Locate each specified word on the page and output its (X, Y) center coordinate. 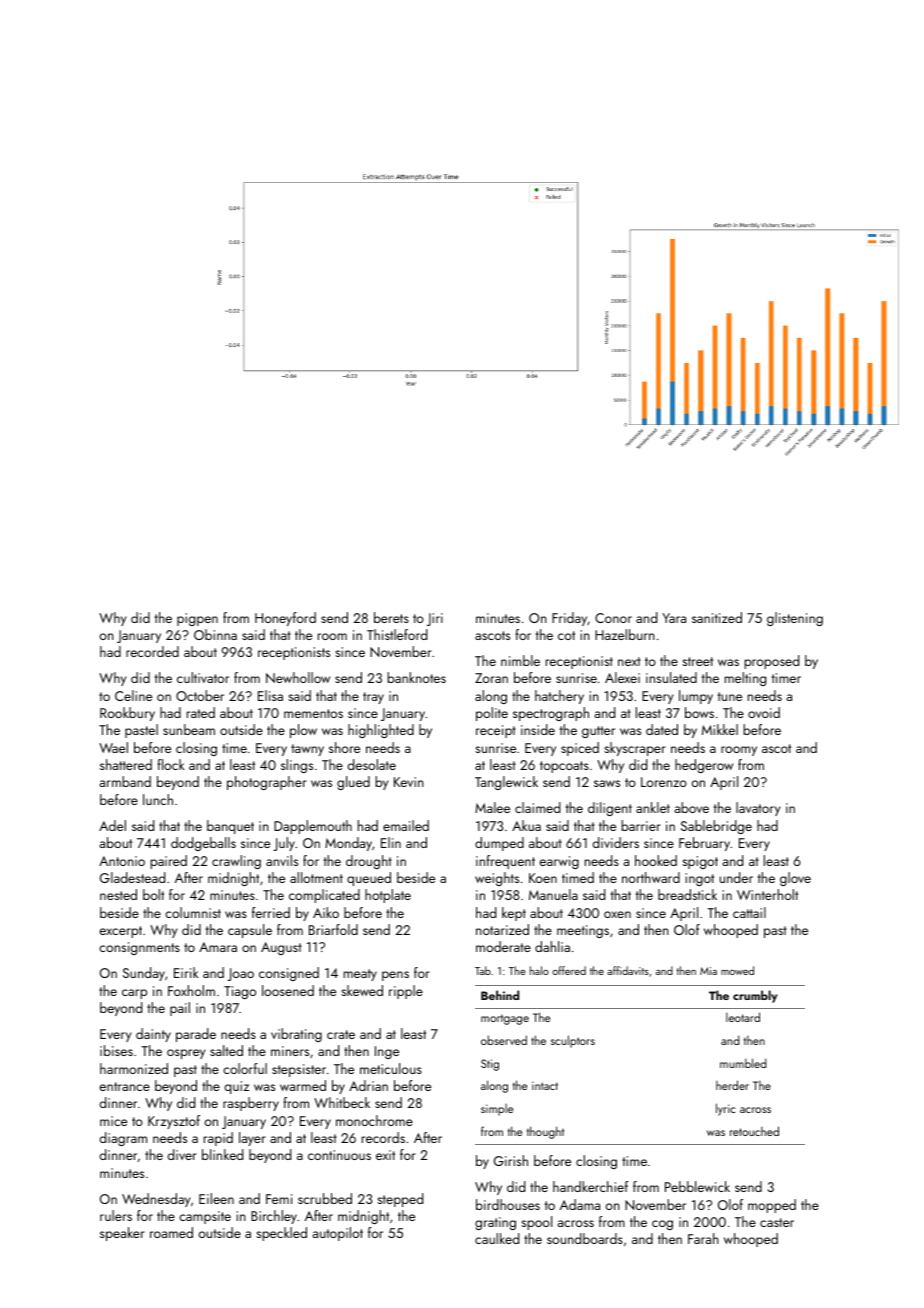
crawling (236, 862)
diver (182, 1154)
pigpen (197, 619)
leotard (743, 1017)
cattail (749, 912)
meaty (360, 975)
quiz (237, 1087)
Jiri (435, 619)
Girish (511, 1160)
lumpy (696, 697)
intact (545, 1085)
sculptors (573, 1041)
